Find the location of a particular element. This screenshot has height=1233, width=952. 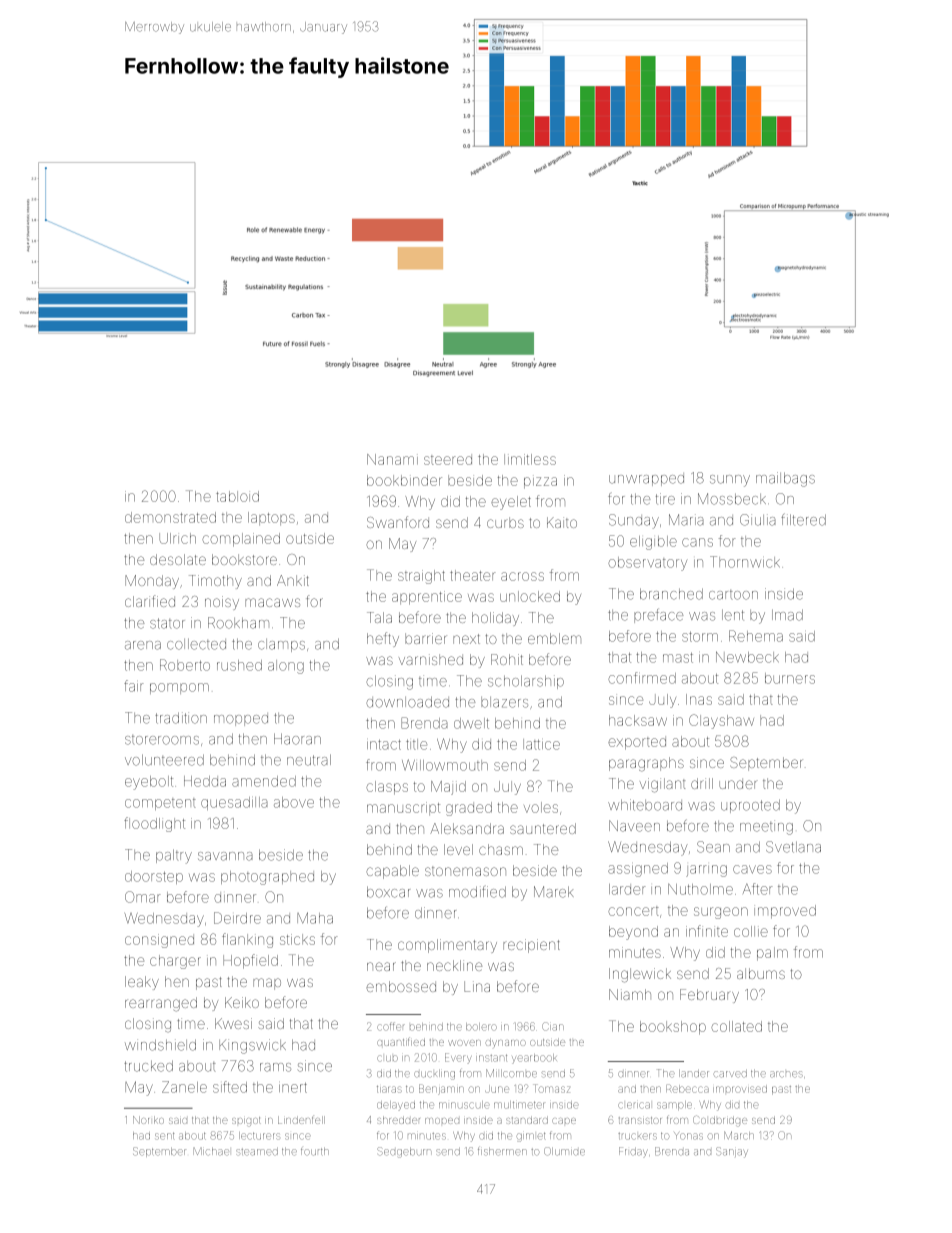

savanna is located at coordinates (225, 856).
